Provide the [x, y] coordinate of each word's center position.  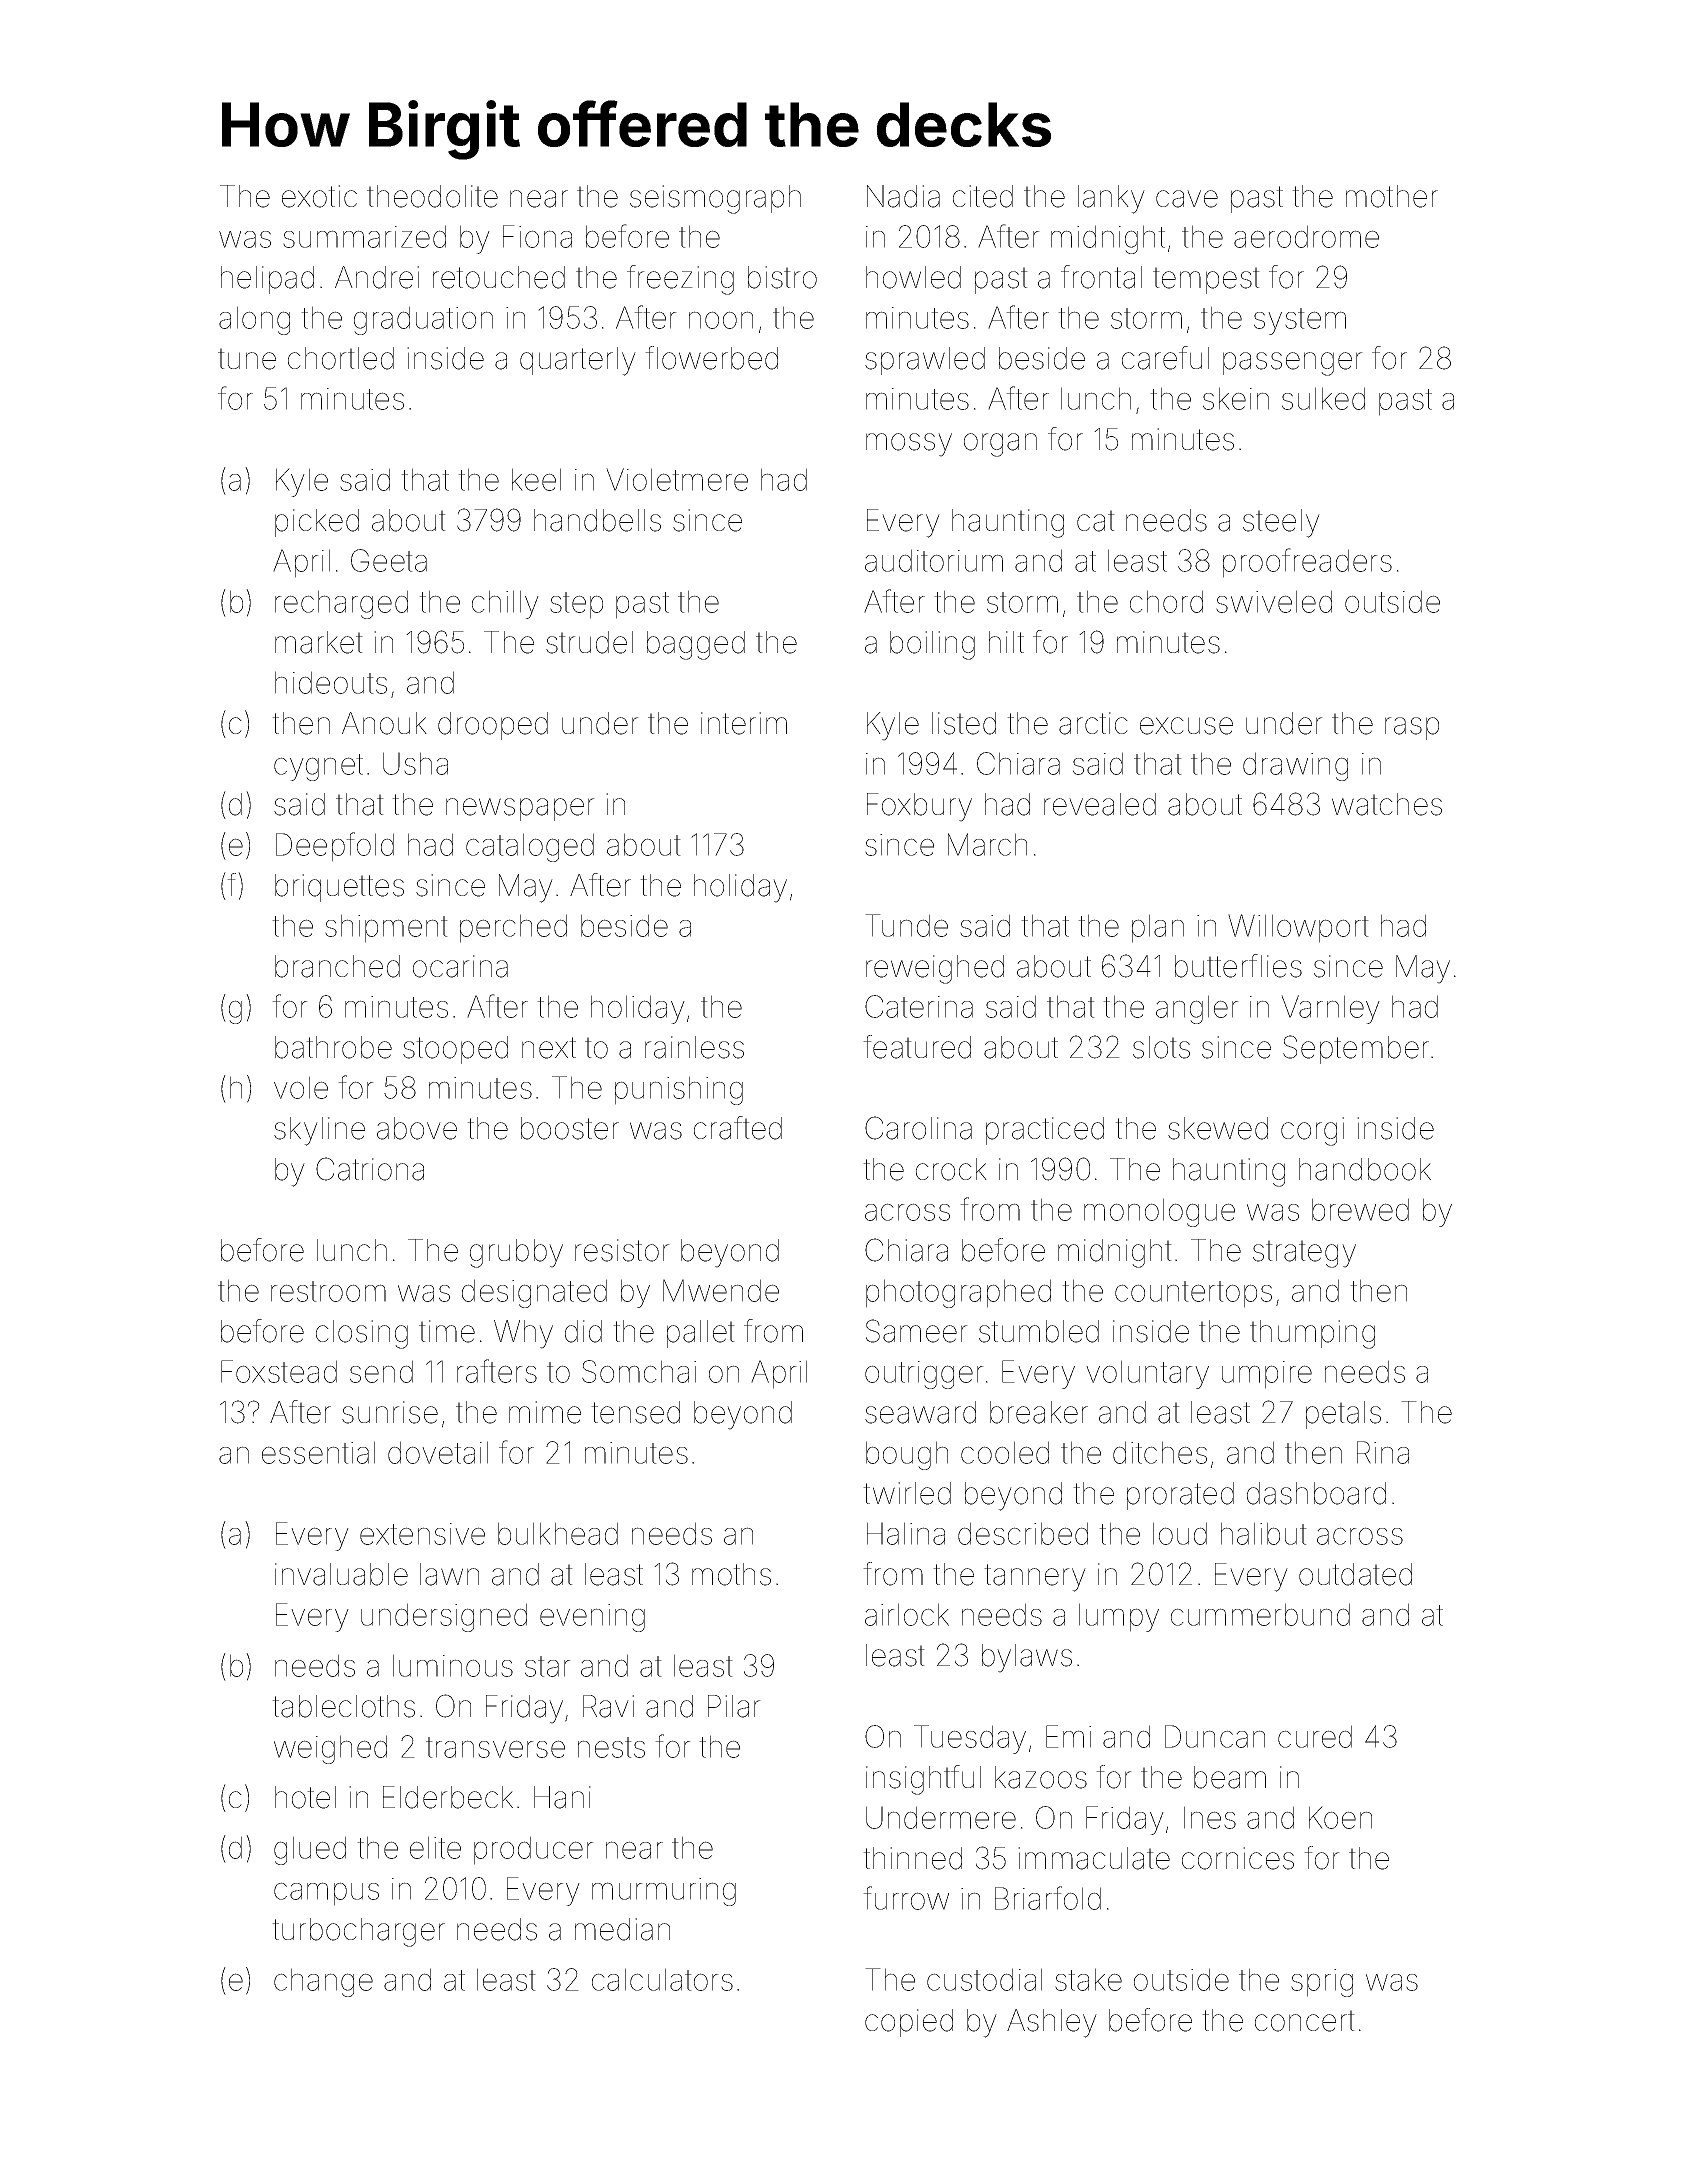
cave [1187, 199]
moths [731, 1574]
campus [326, 1894]
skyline [319, 1131]
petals [1343, 1415]
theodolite [432, 196]
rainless [694, 1047]
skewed [1218, 1128]
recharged [341, 604]
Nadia [903, 196]
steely [1281, 523]
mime [545, 1412]
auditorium [934, 560]
